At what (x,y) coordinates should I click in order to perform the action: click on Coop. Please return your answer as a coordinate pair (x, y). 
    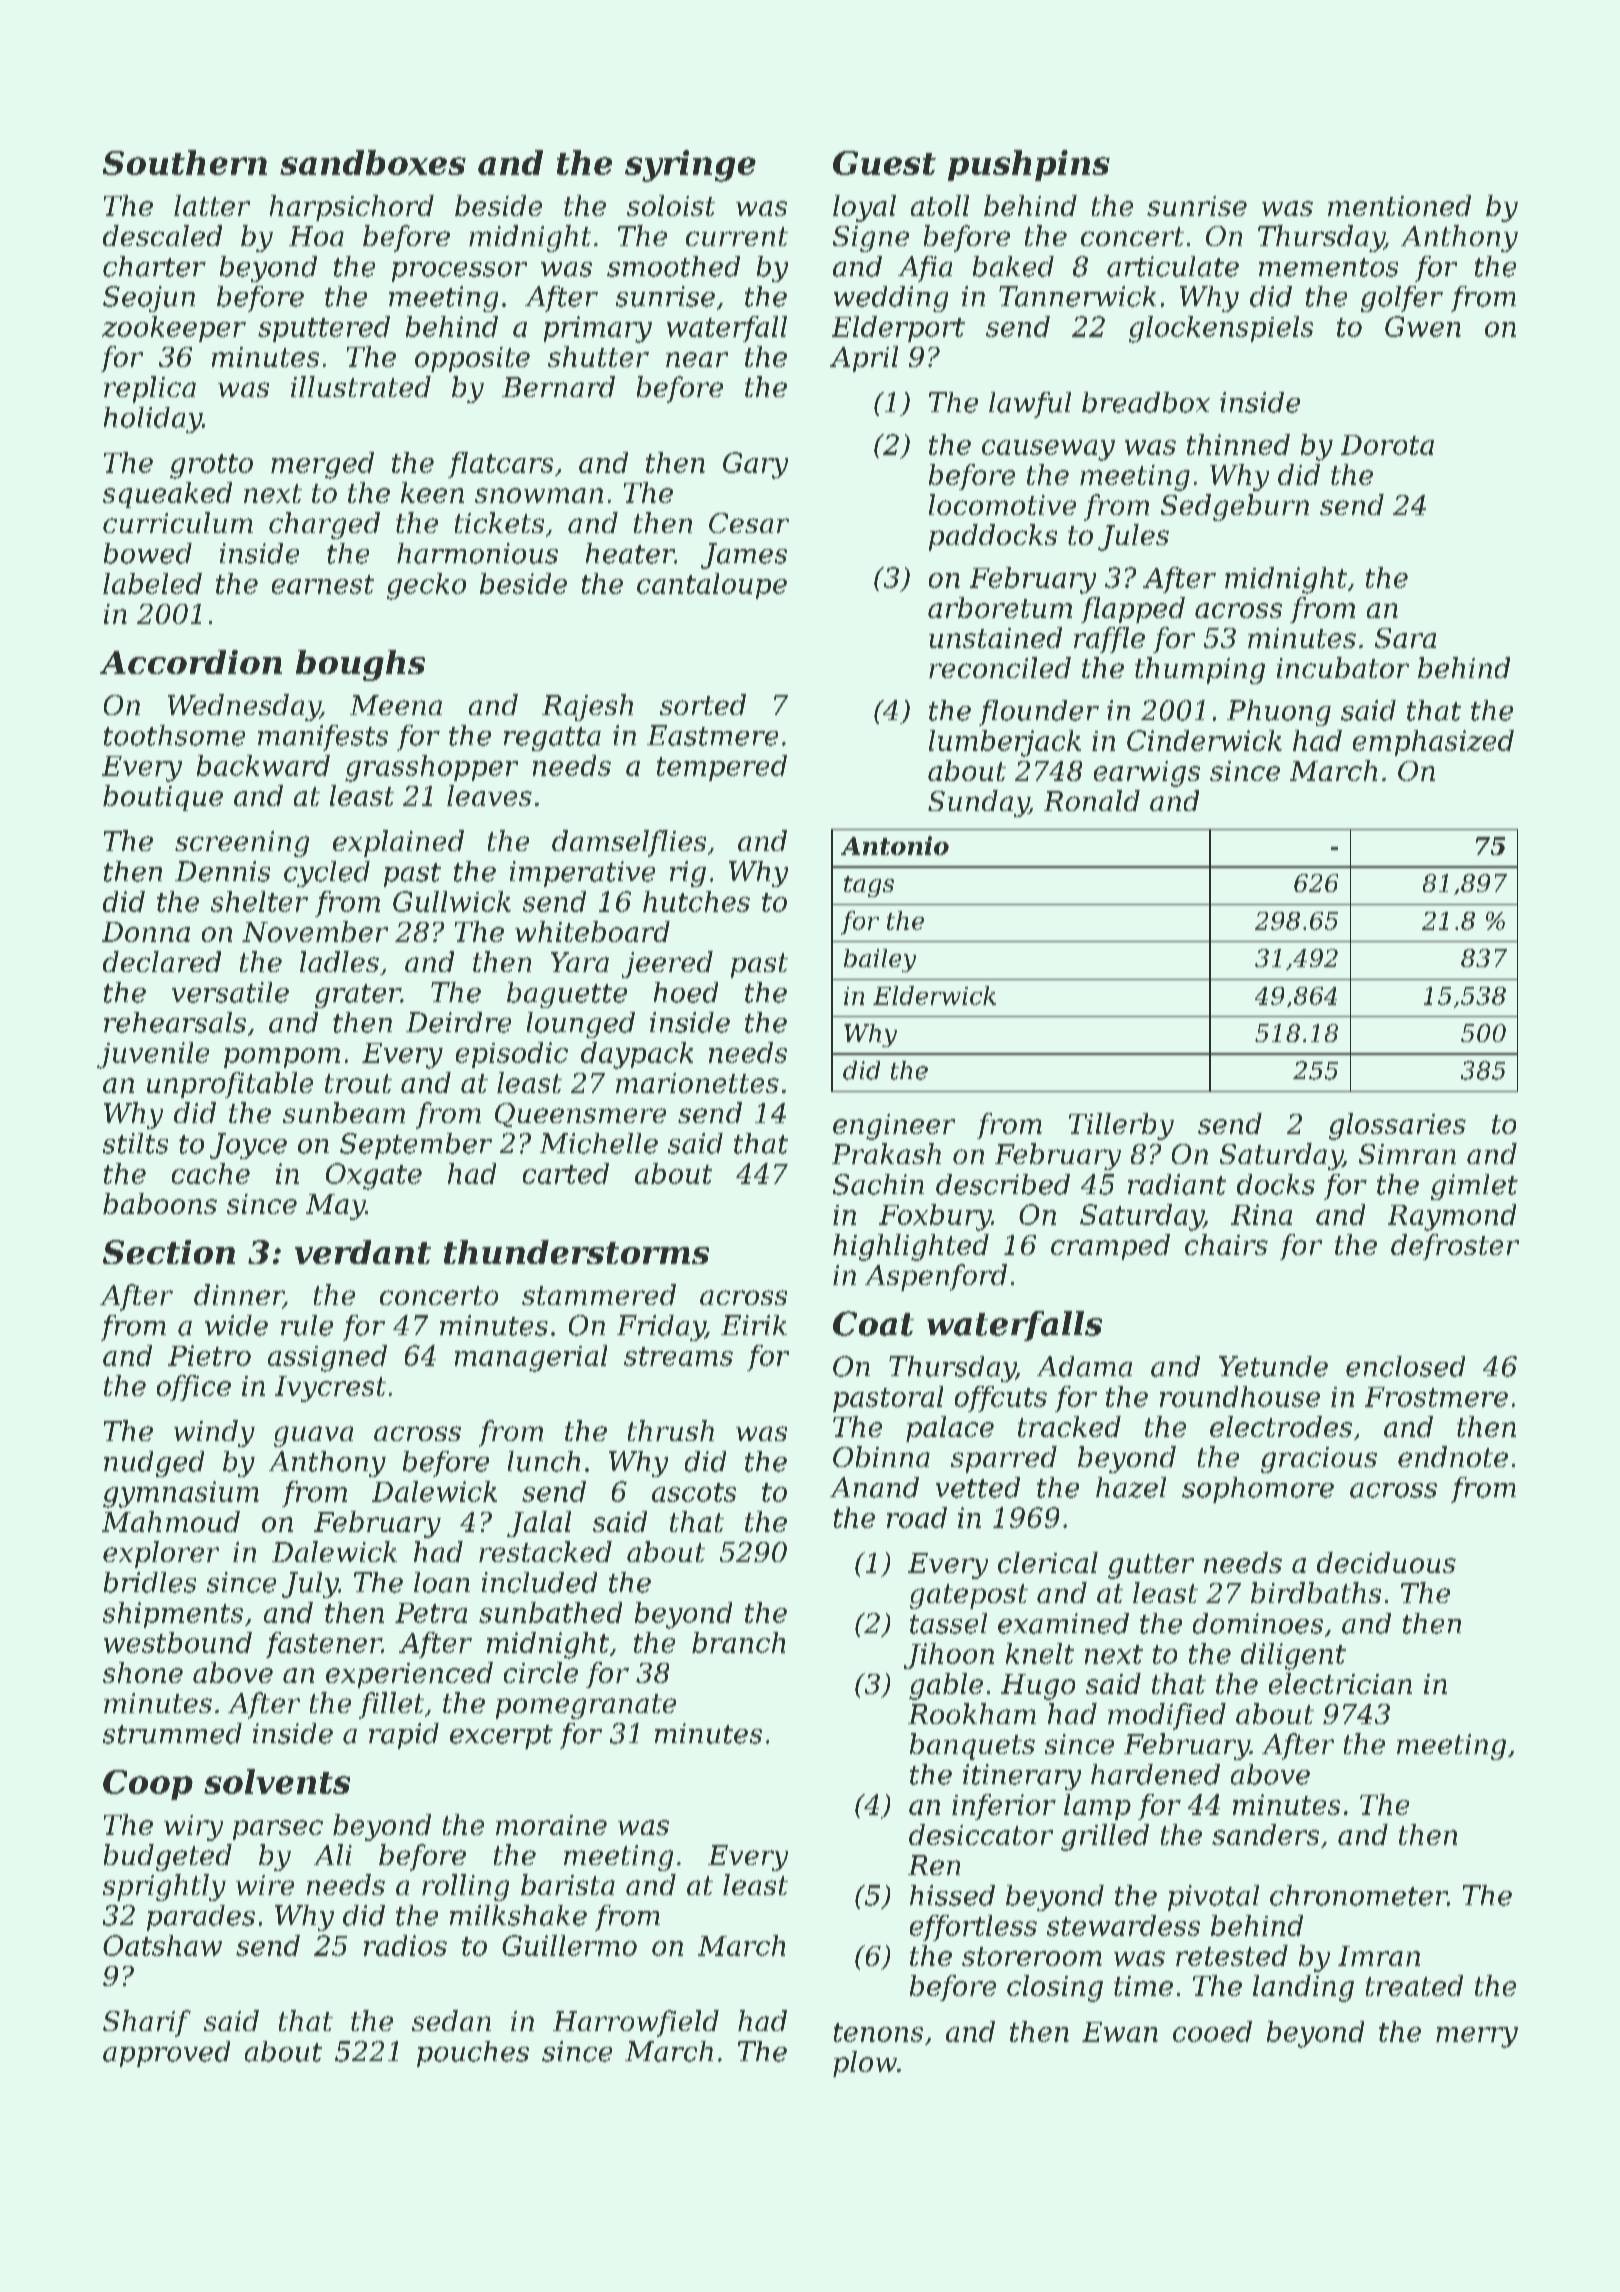
    Looking at the image, I should click on (148, 1785).
